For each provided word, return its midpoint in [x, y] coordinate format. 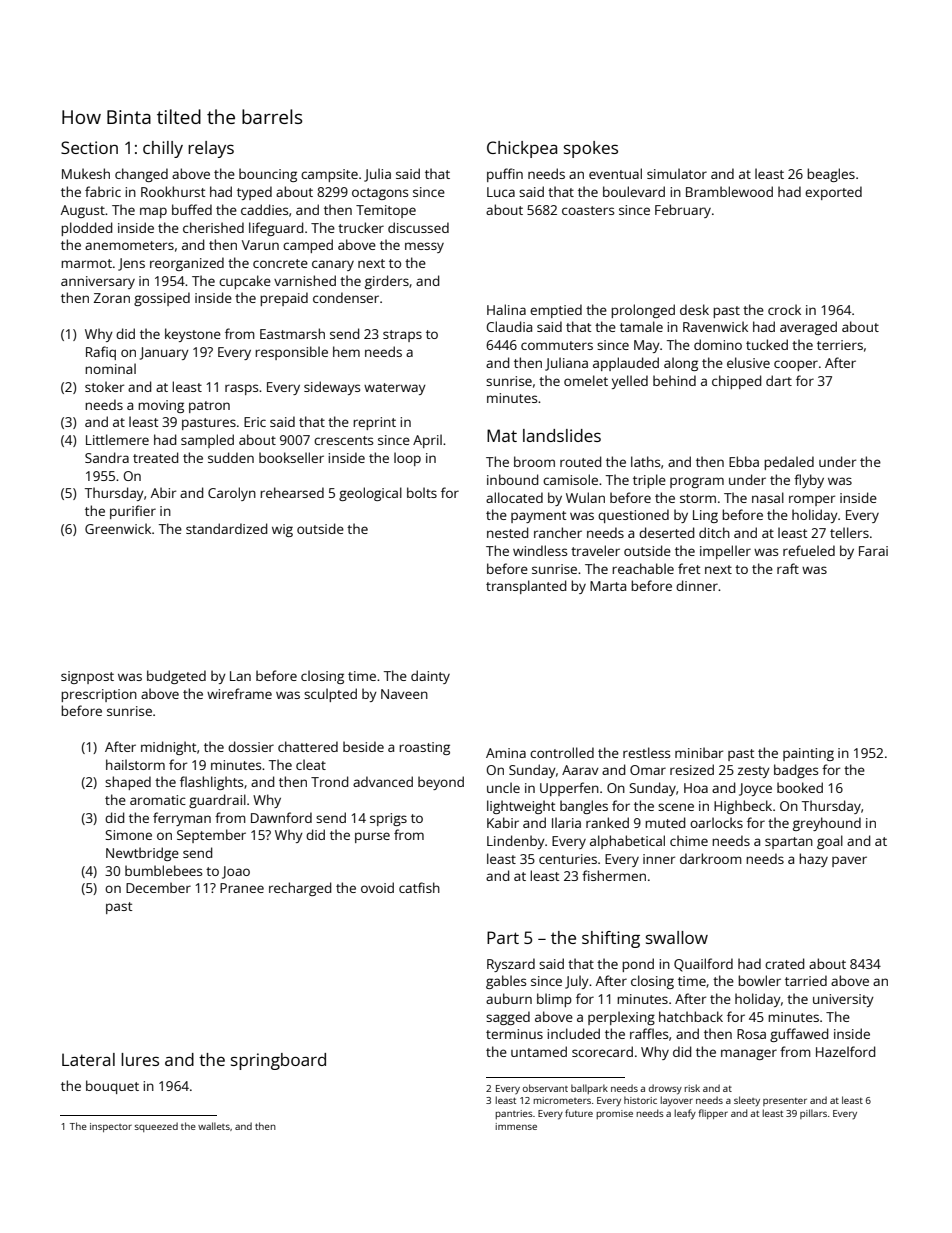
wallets [214, 1126]
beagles [831, 175]
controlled [562, 752]
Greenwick [118, 528]
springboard [278, 1061]
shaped [128, 783]
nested [507, 532]
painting [808, 754]
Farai [873, 551]
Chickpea [522, 149]
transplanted [526, 587]
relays [211, 149]
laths [645, 461]
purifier [133, 512]
